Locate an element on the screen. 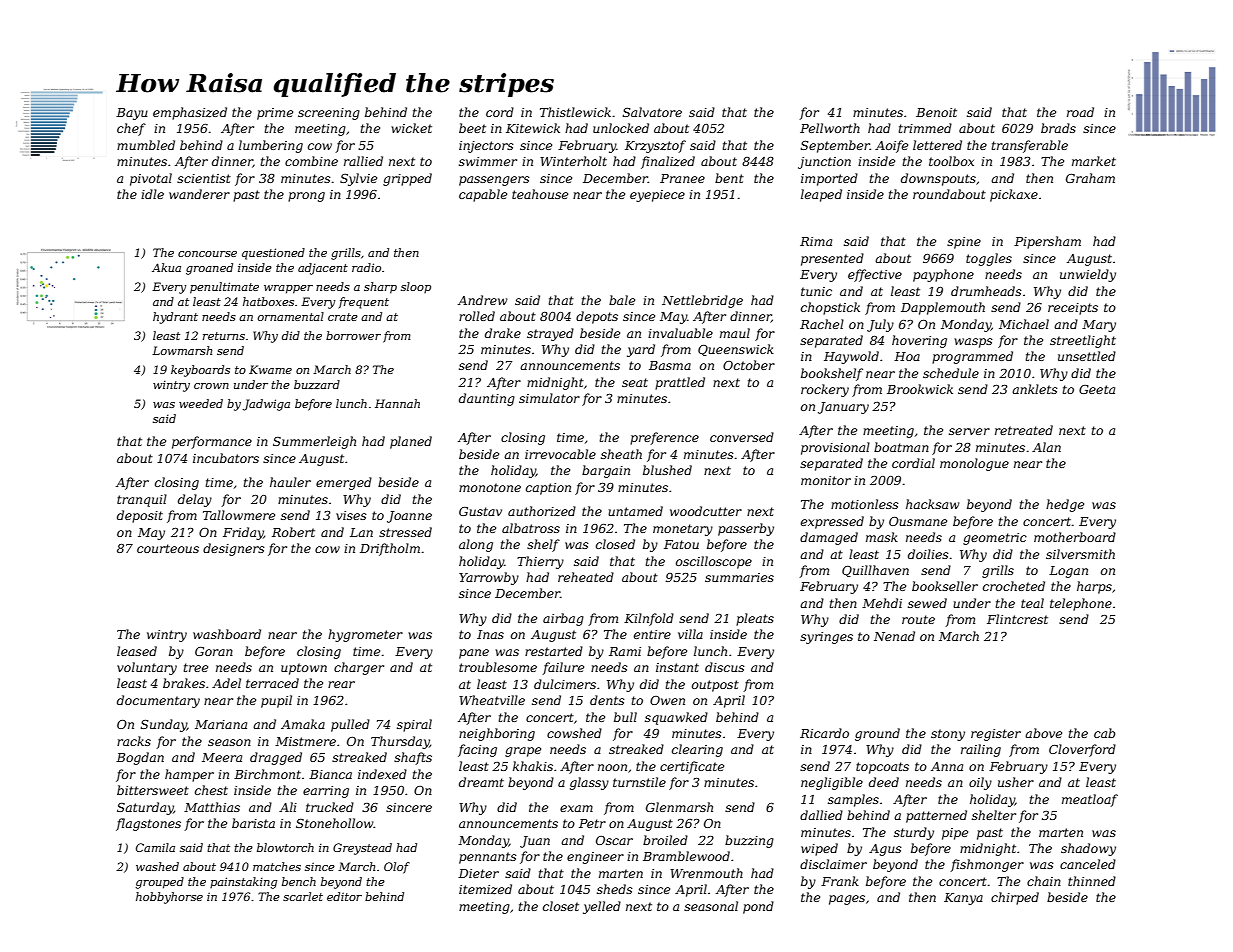 The image size is (1233, 952). buzzing is located at coordinates (749, 841).
